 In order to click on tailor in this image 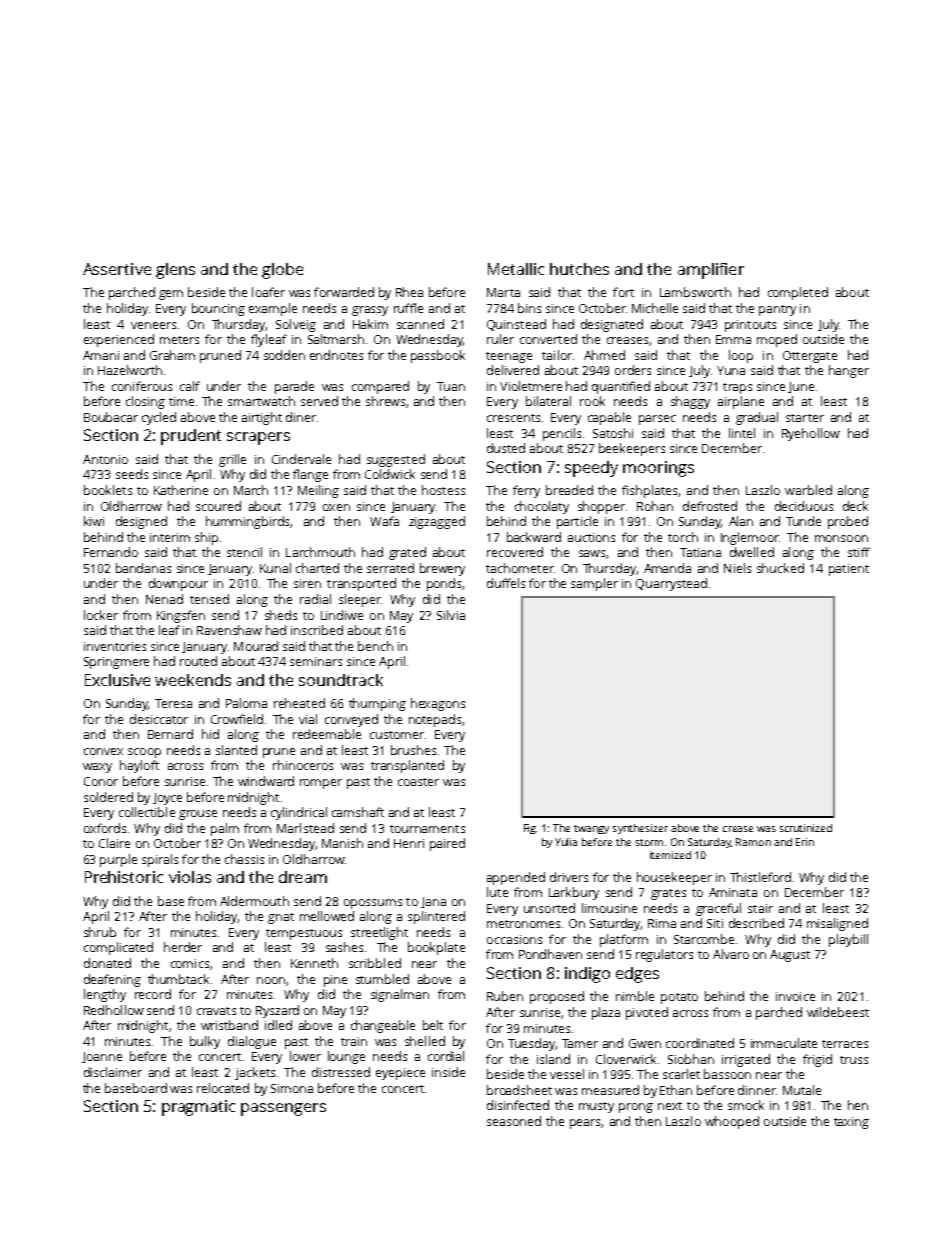, I will do `click(557, 355)`.
